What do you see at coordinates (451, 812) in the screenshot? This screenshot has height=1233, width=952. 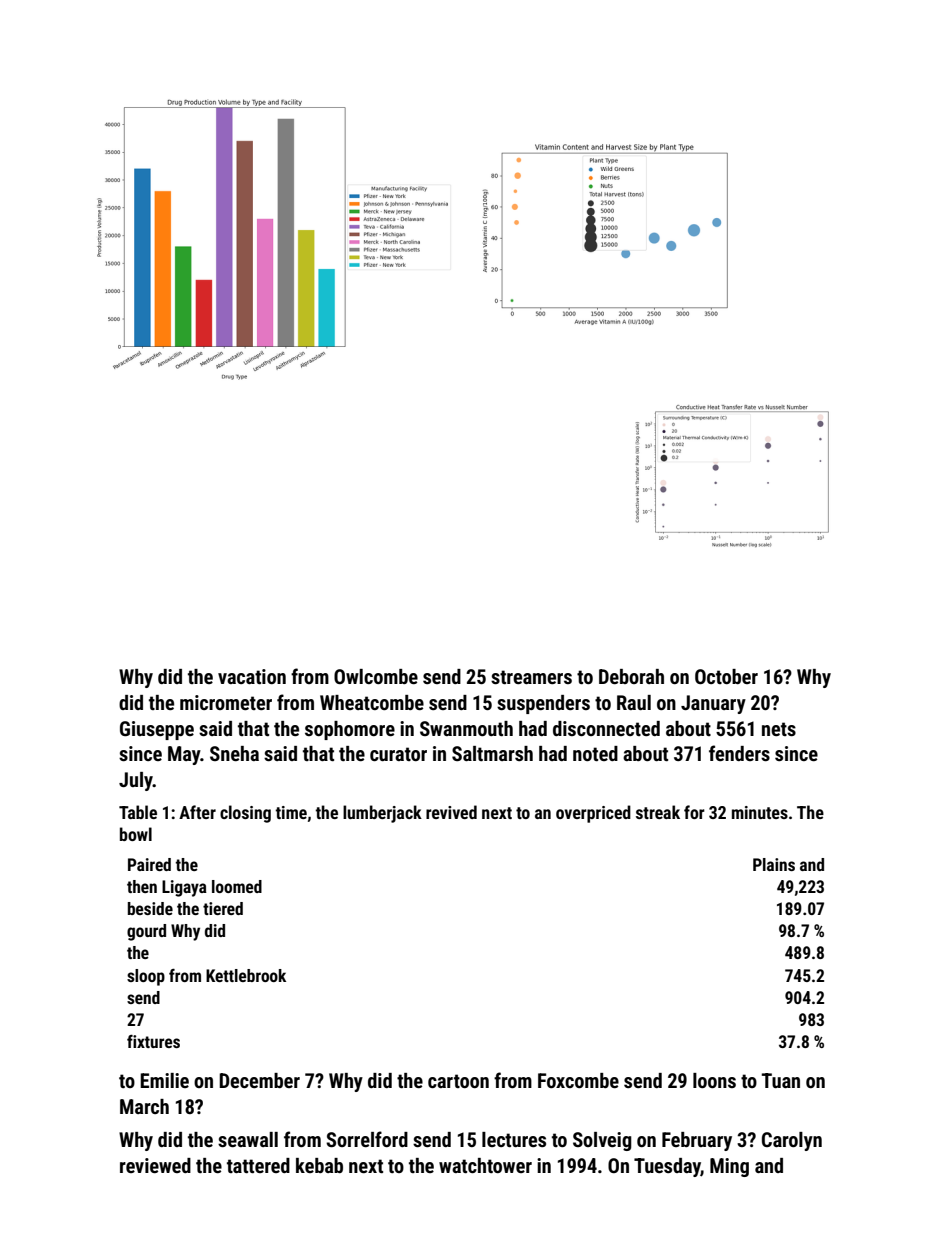 I see `revived` at bounding box center [451, 812].
